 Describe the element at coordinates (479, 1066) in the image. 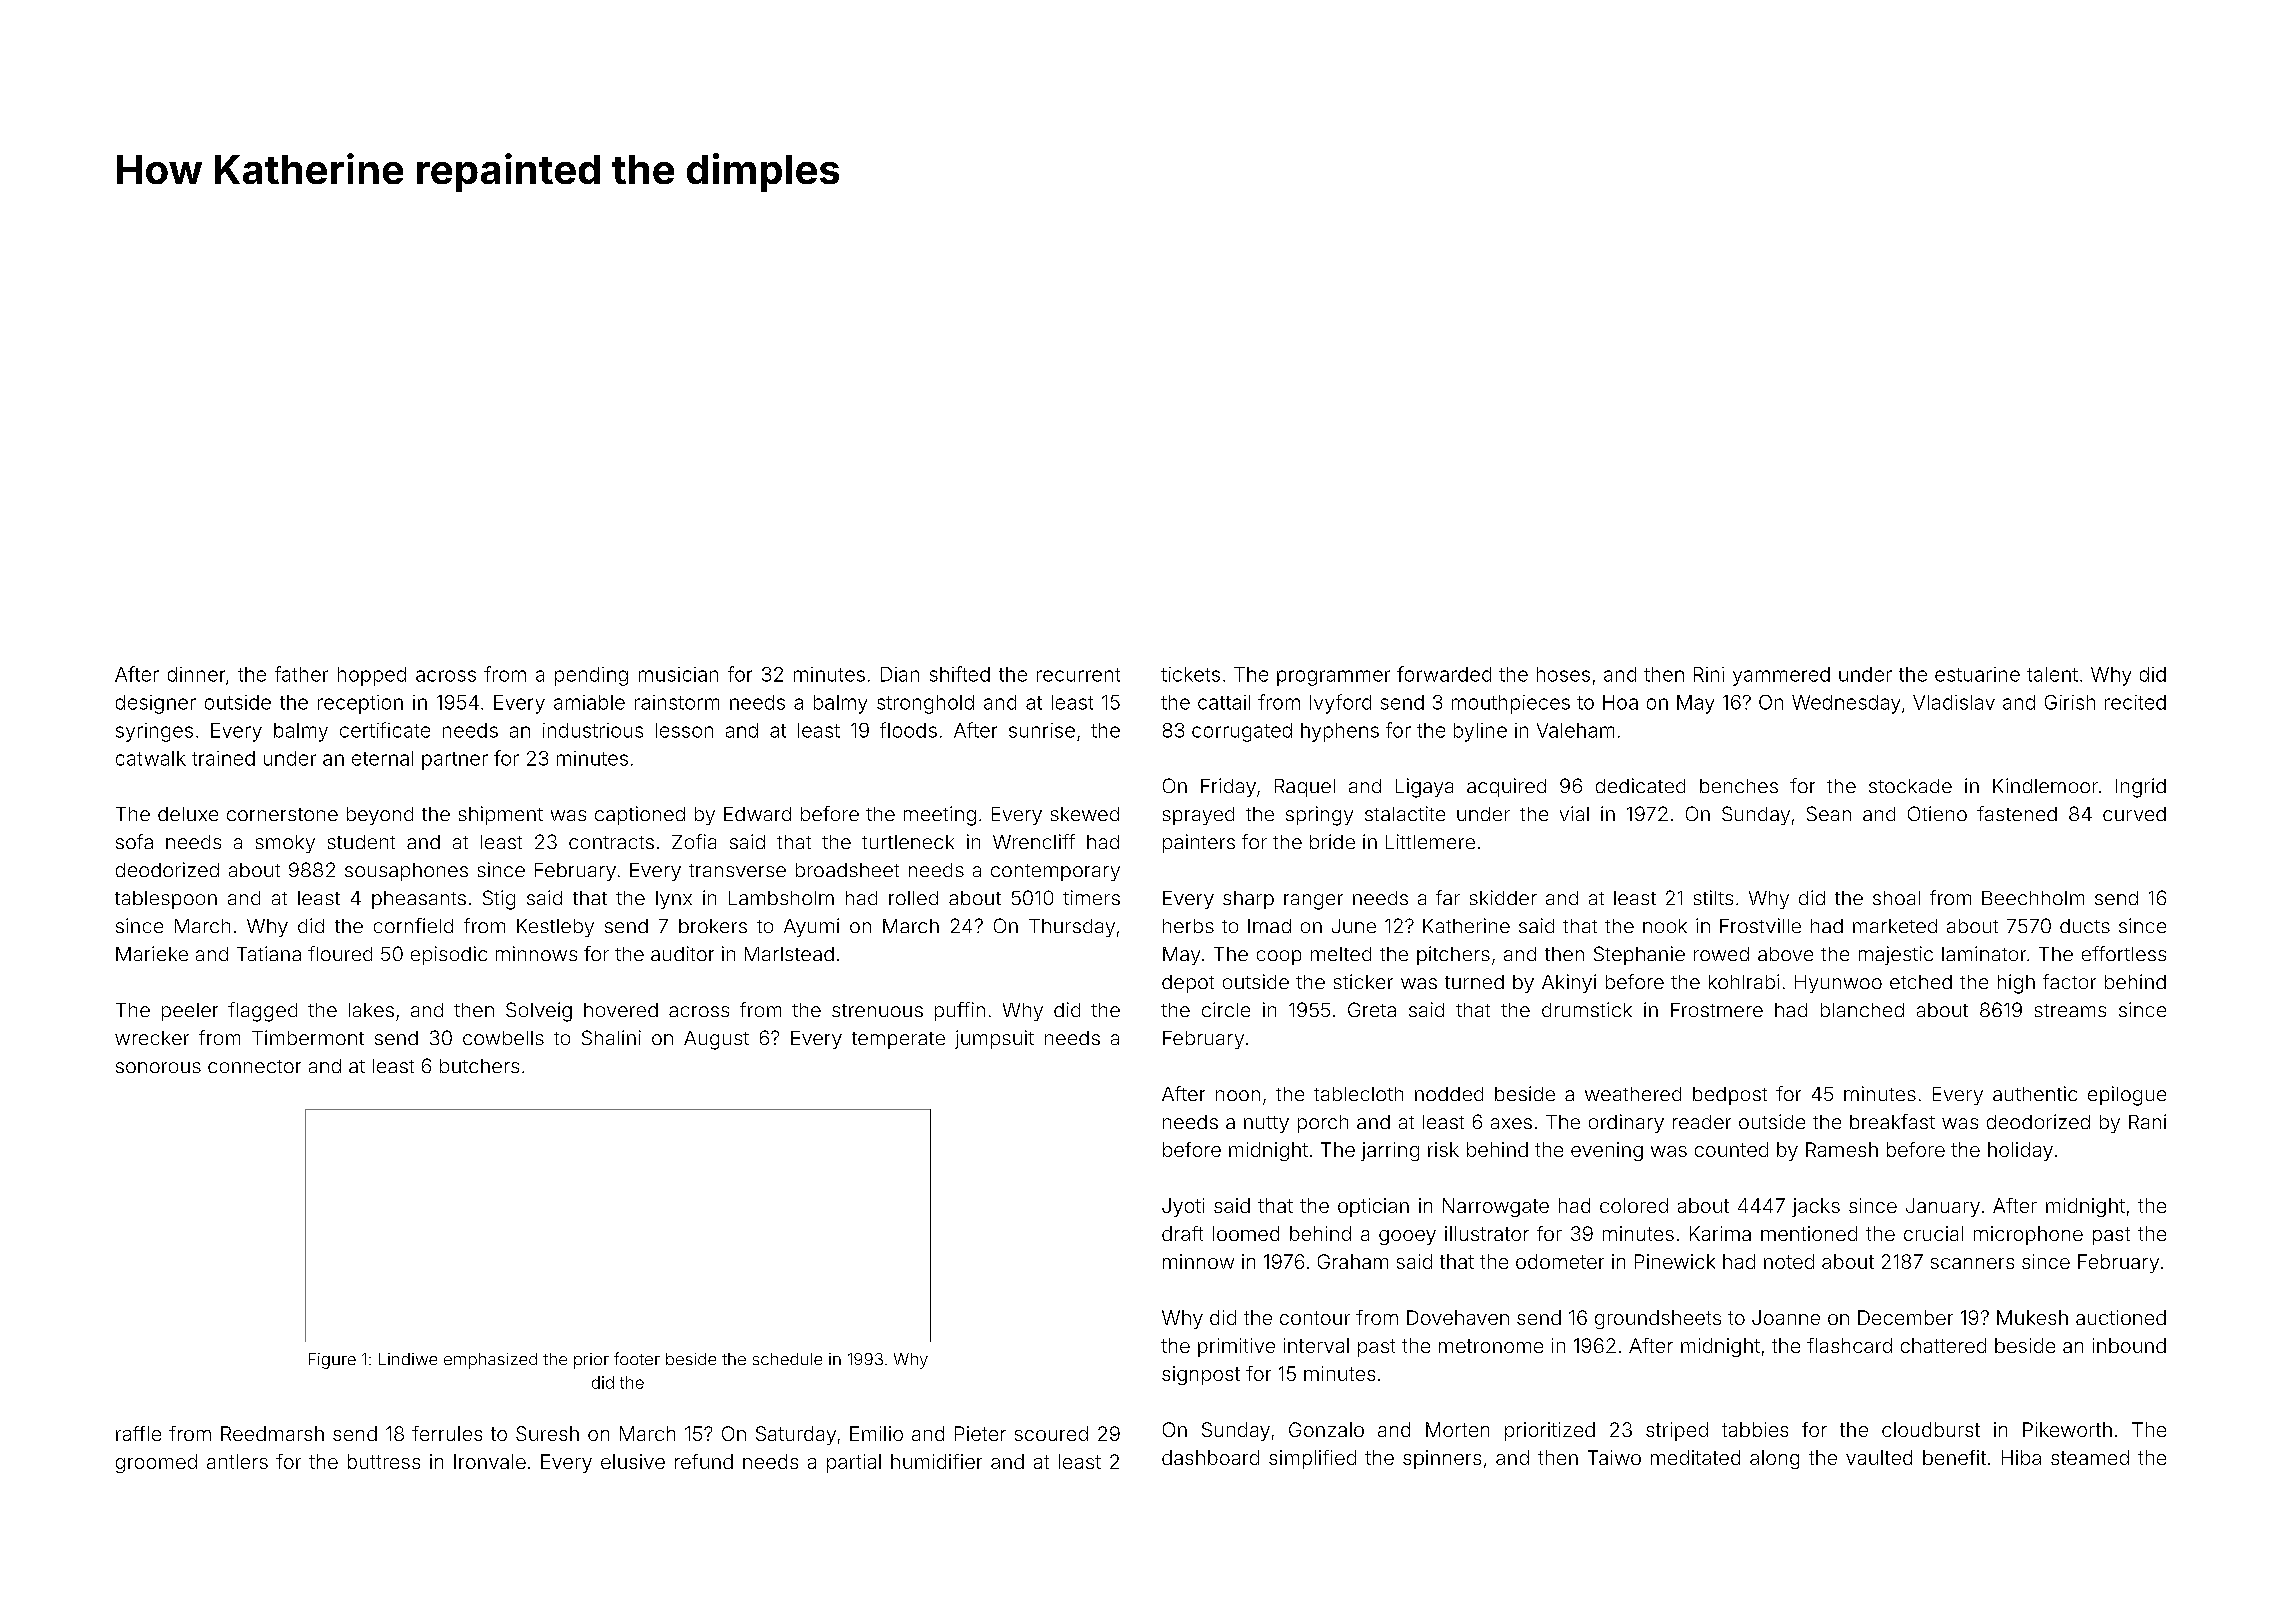

I see `butchers` at that location.
